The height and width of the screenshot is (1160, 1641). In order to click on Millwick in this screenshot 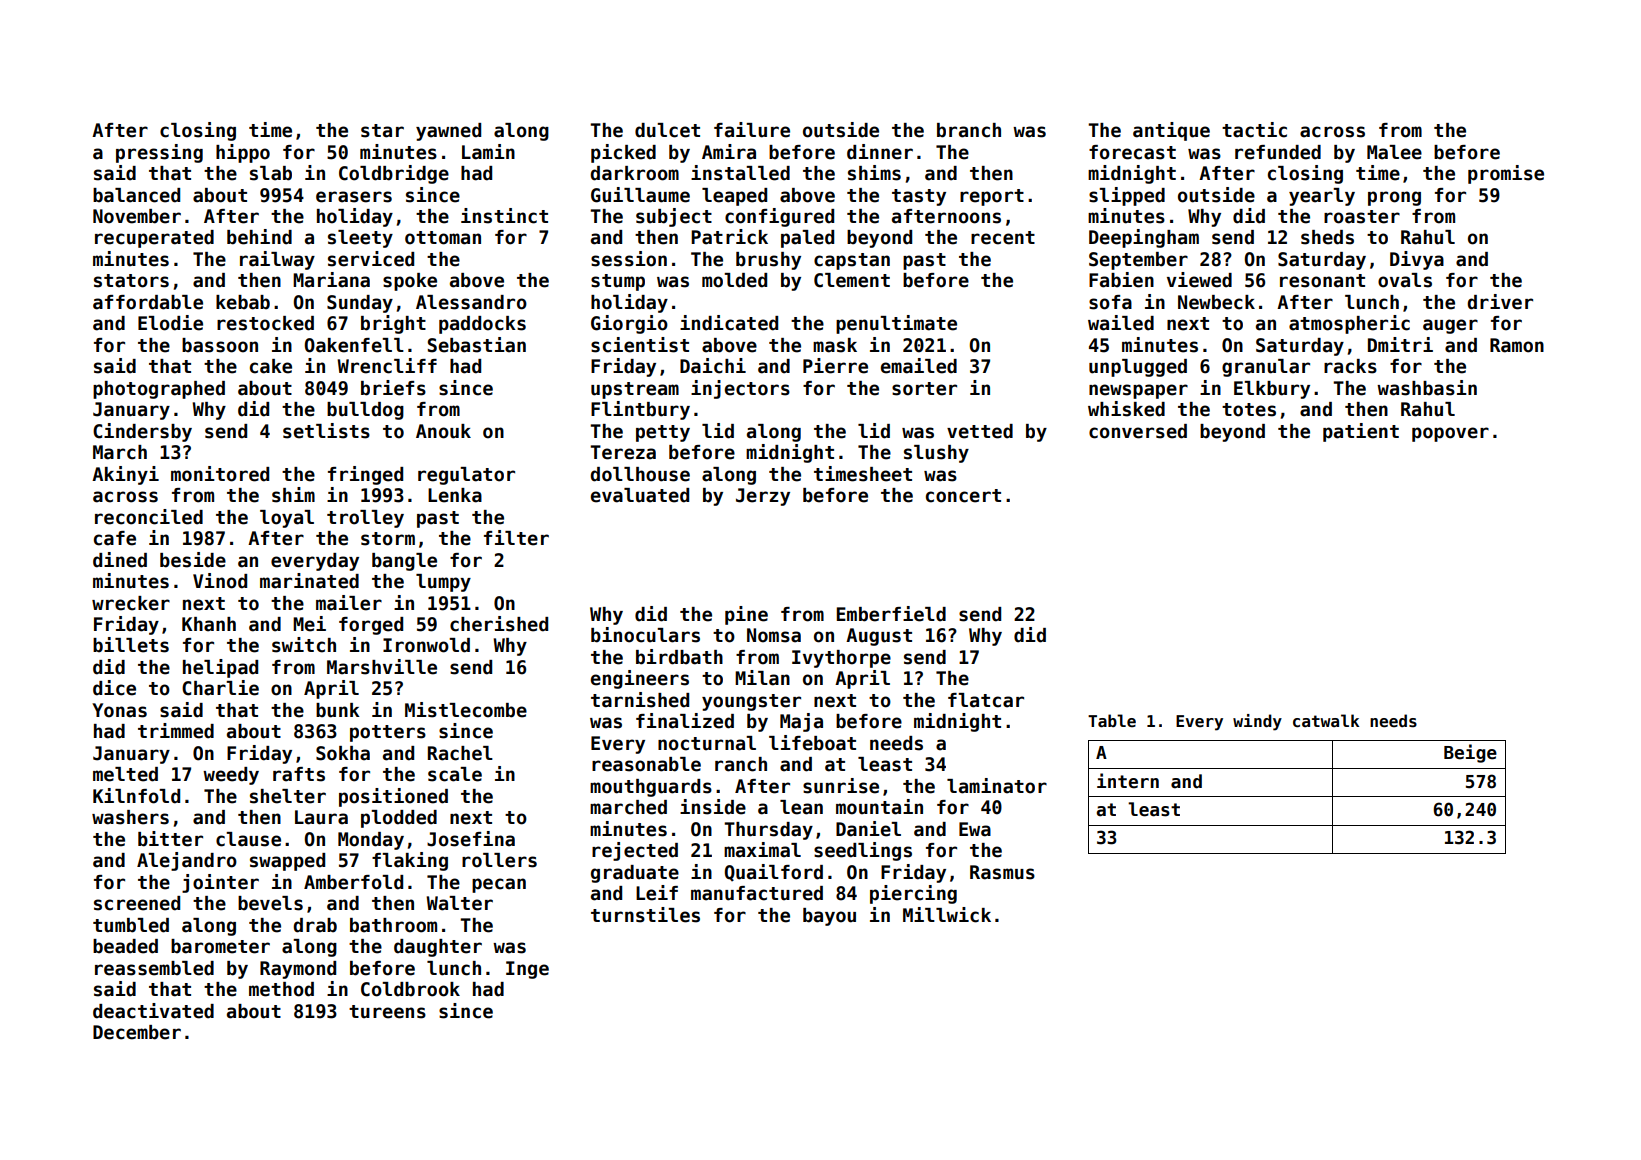, I will do `click(947, 915)`.
